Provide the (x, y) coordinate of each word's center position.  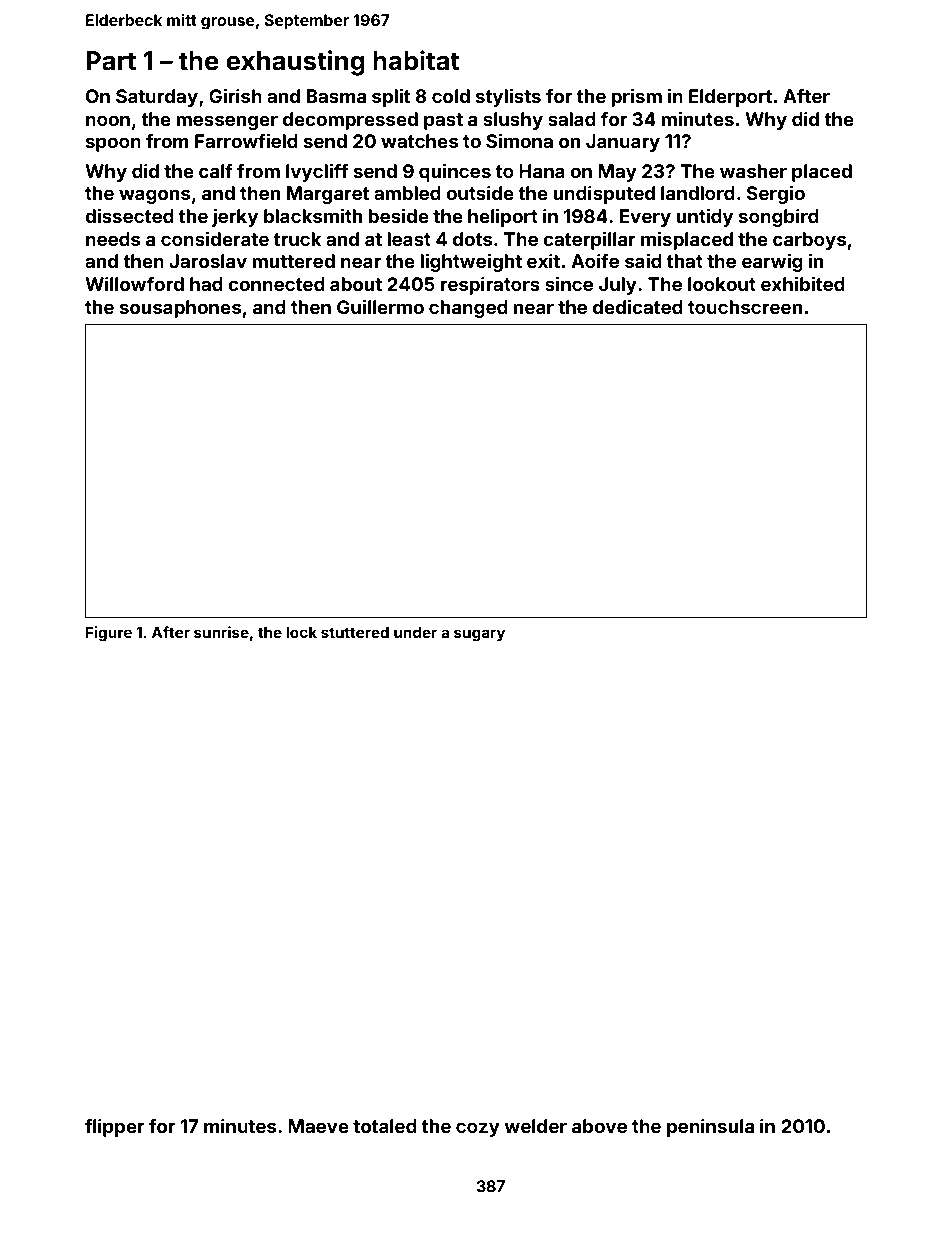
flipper (115, 1127)
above (599, 1126)
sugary (479, 635)
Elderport (730, 98)
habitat (416, 60)
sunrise (221, 632)
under (415, 632)
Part (111, 61)
